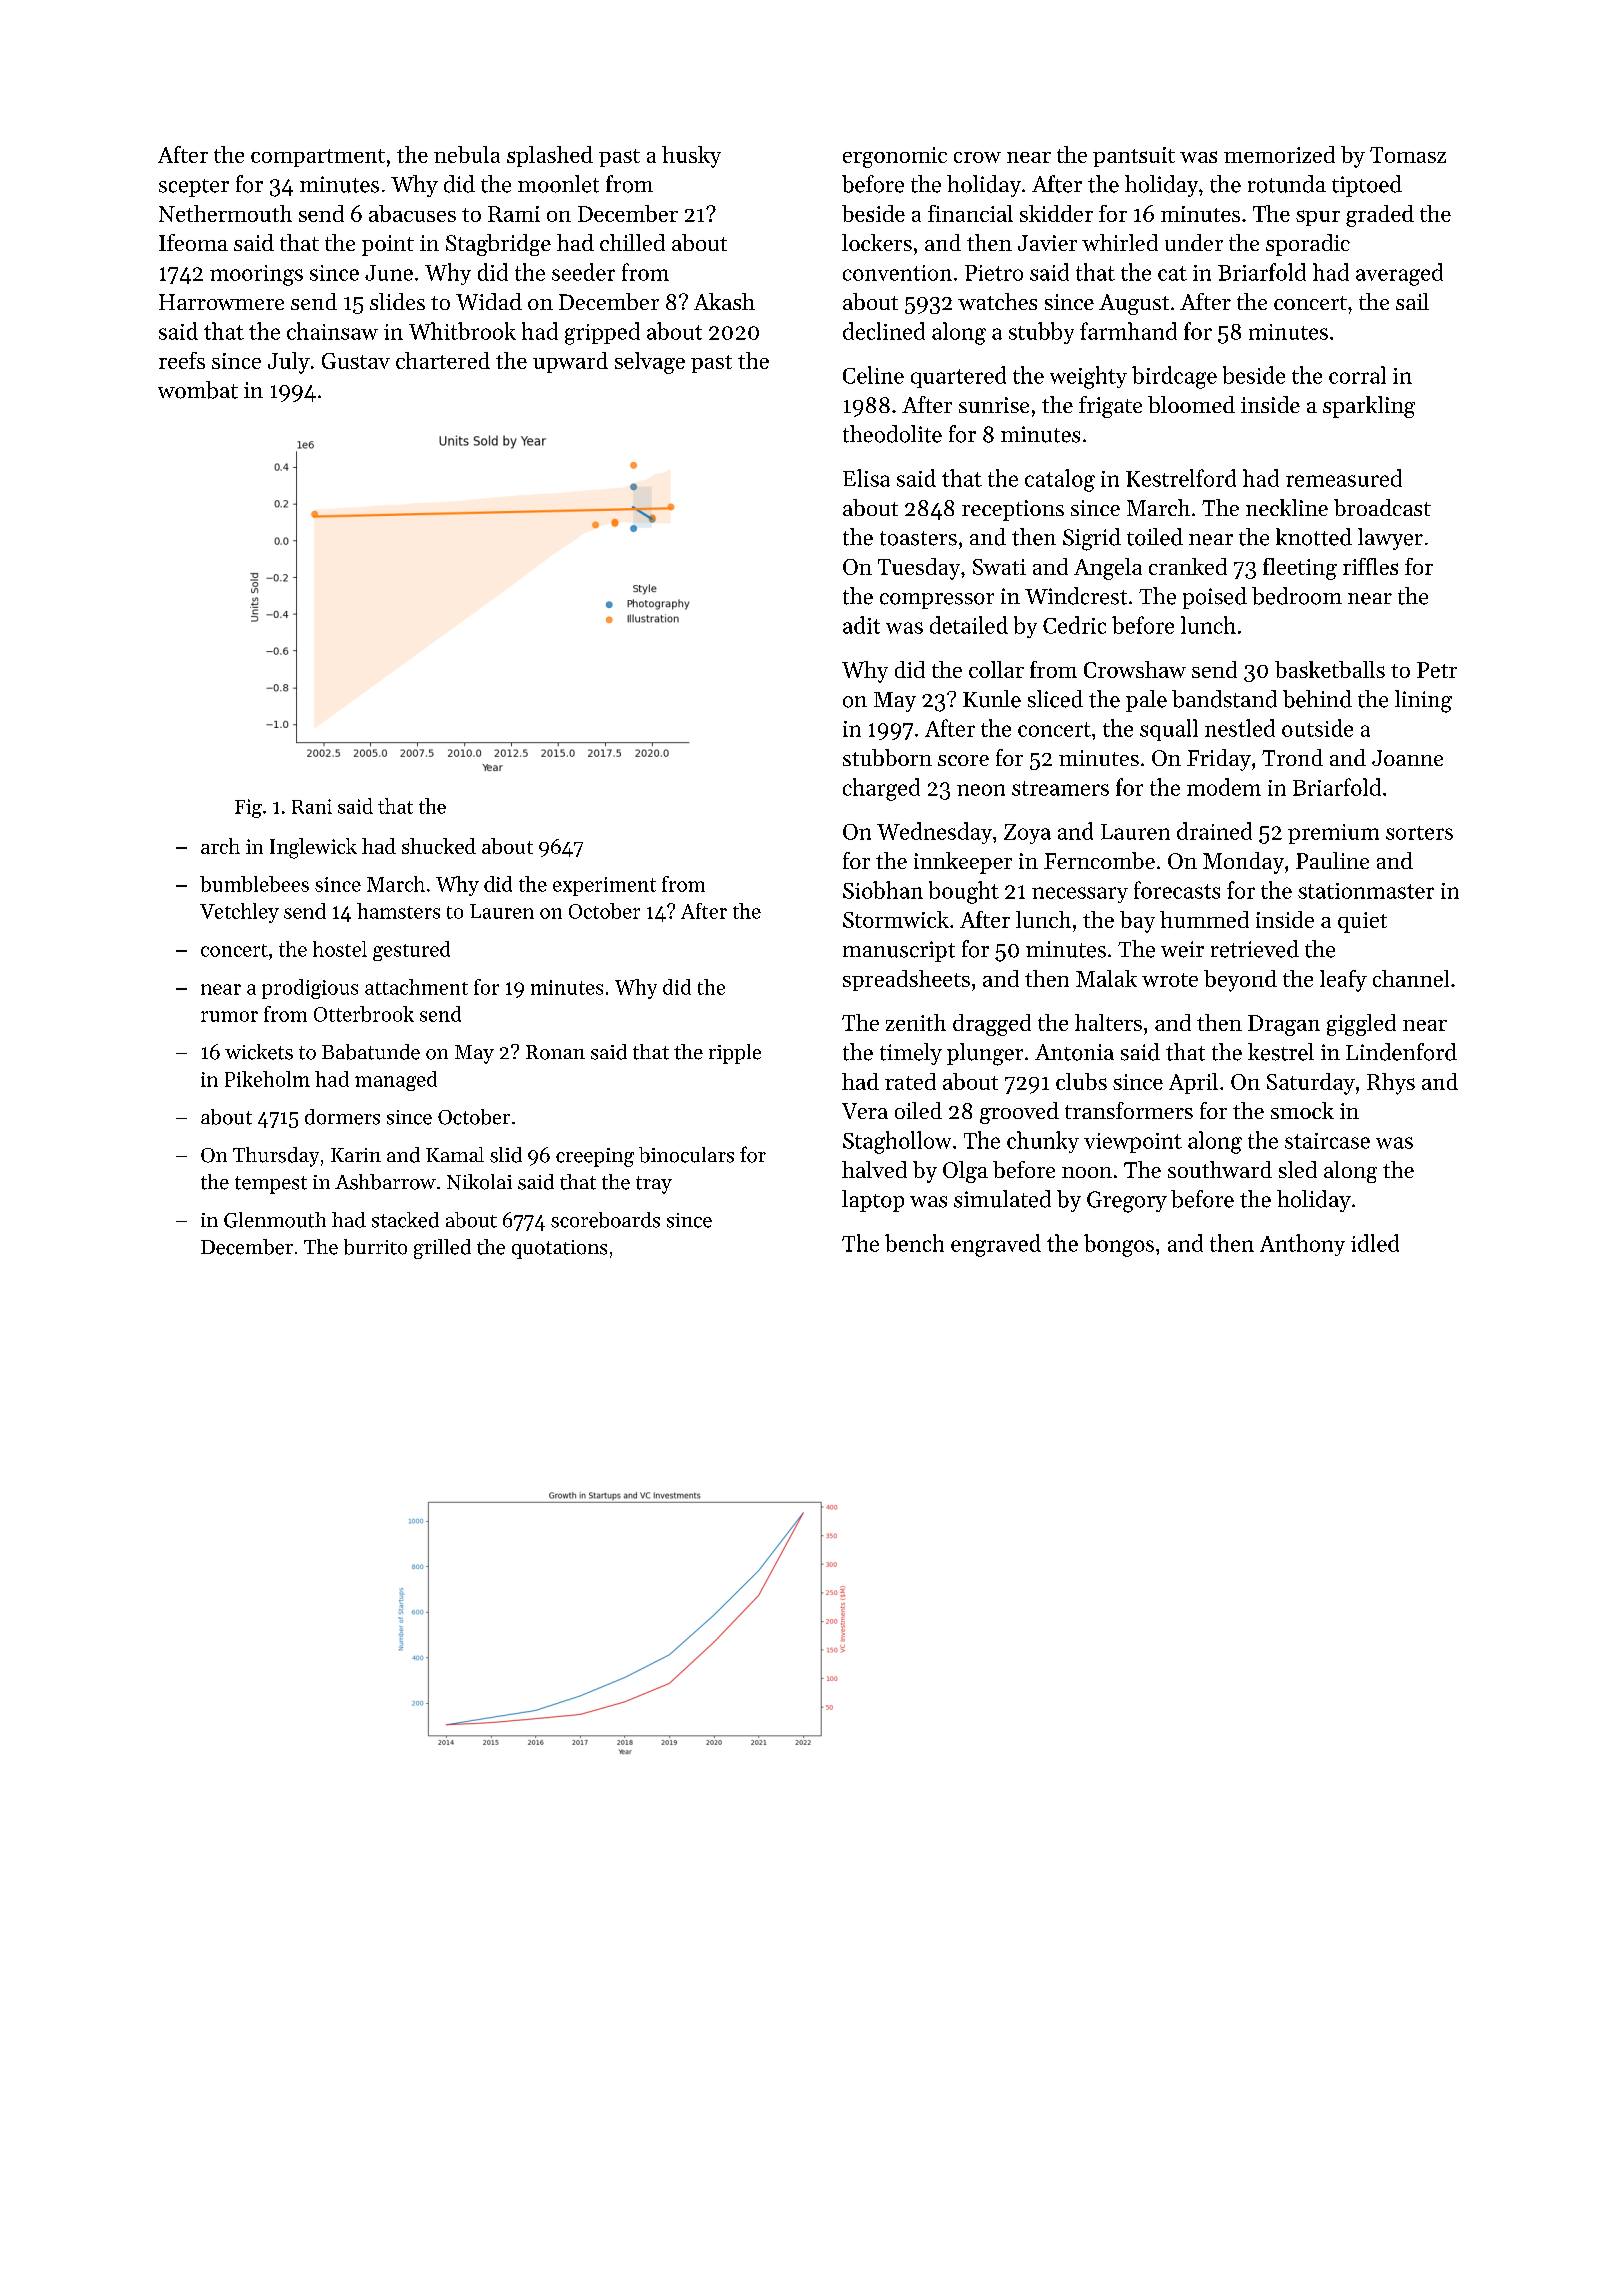  What do you see at coordinates (275, 1220) in the document?
I see `Glenmouth` at bounding box center [275, 1220].
